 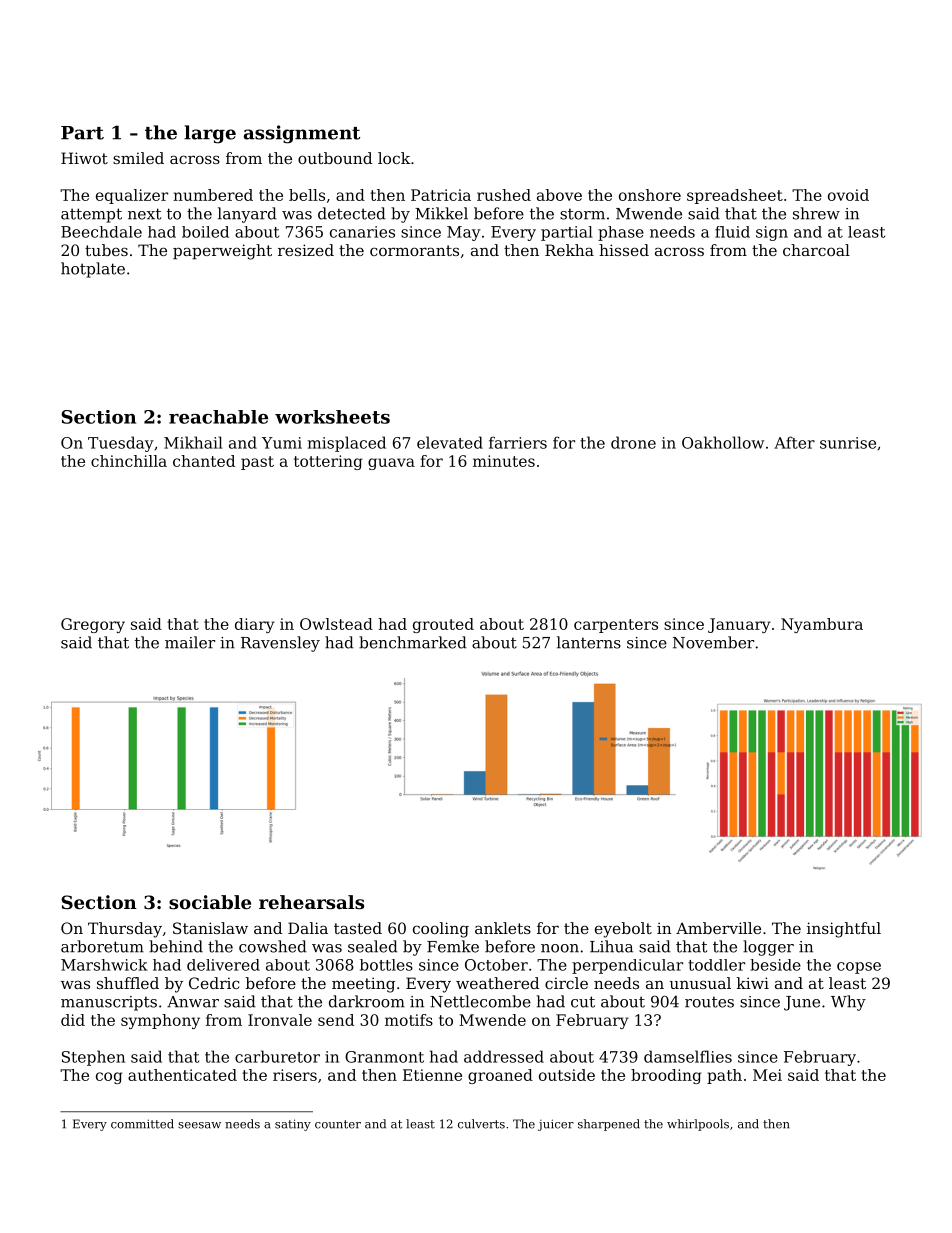 What do you see at coordinates (193, 442) in the screenshot?
I see `Mikhail` at bounding box center [193, 442].
